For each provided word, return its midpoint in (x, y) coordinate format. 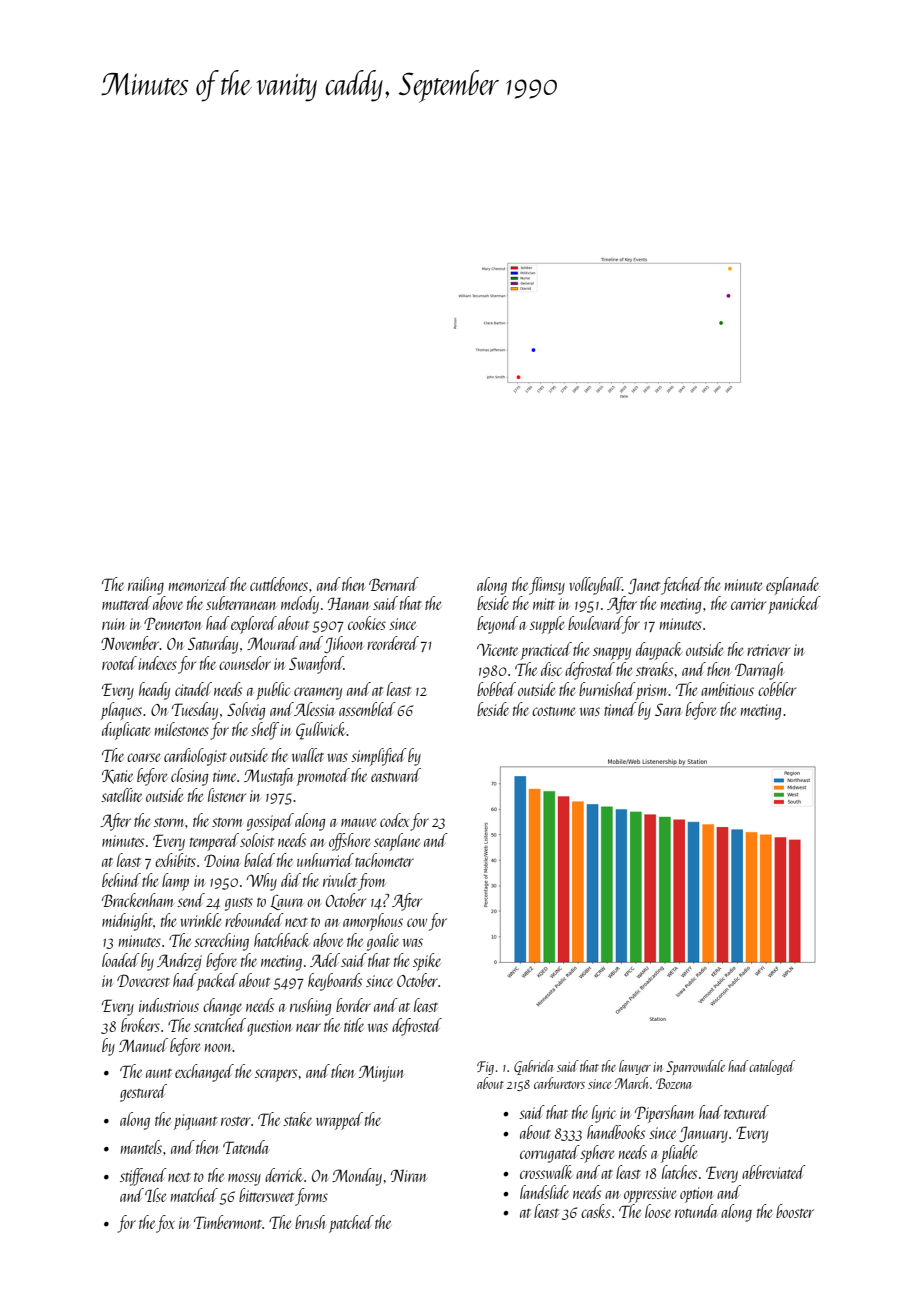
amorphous (373, 922)
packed (217, 982)
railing (146, 586)
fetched (682, 586)
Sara (668, 709)
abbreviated (774, 1172)
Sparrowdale (695, 1067)
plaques (121, 711)
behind (121, 880)
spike (427, 962)
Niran (409, 1175)
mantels (141, 1147)
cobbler (777, 689)
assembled (367, 709)
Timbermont (228, 1222)
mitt (544, 604)
